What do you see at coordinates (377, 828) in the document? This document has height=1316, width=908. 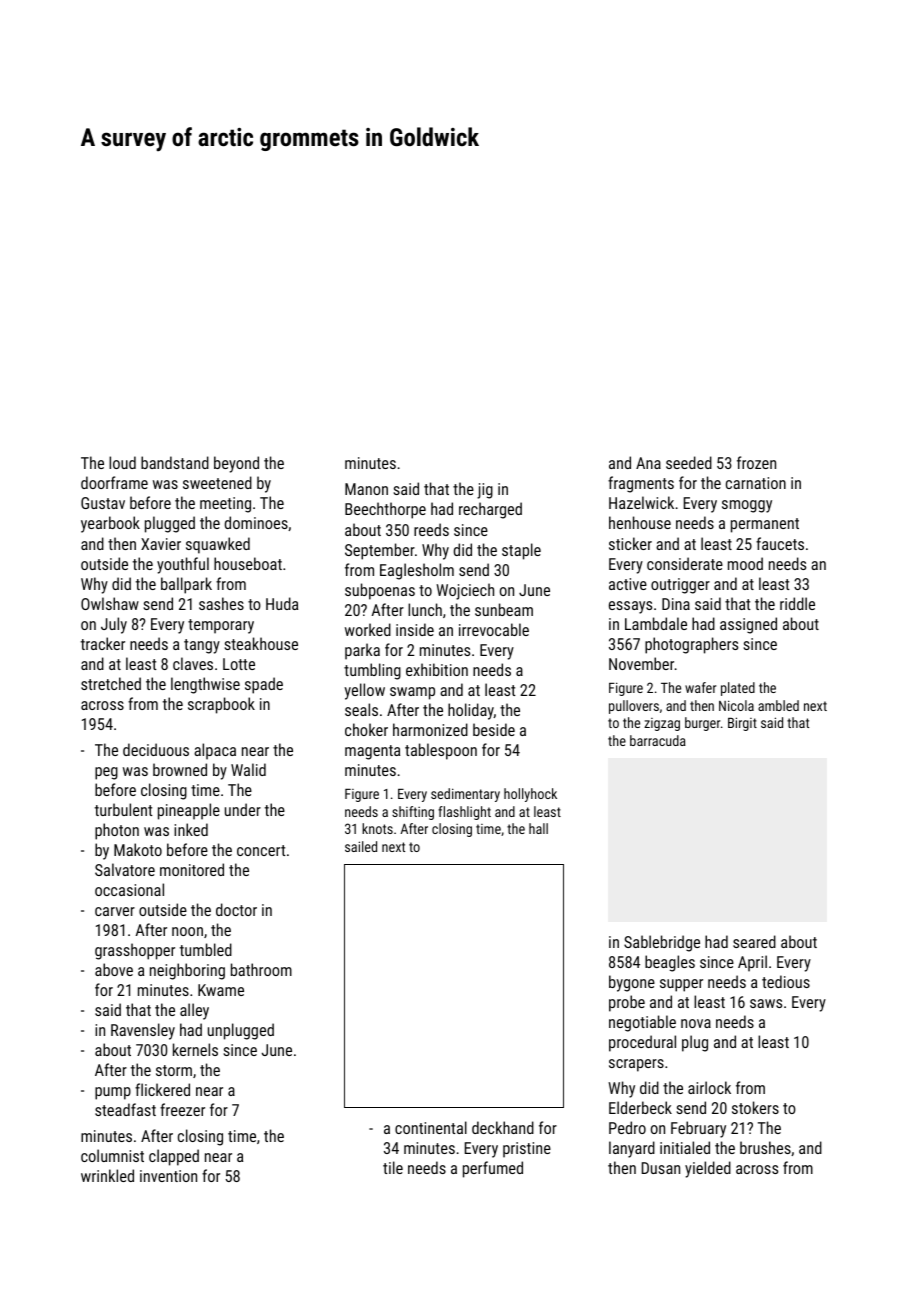 I see `knots` at bounding box center [377, 828].
